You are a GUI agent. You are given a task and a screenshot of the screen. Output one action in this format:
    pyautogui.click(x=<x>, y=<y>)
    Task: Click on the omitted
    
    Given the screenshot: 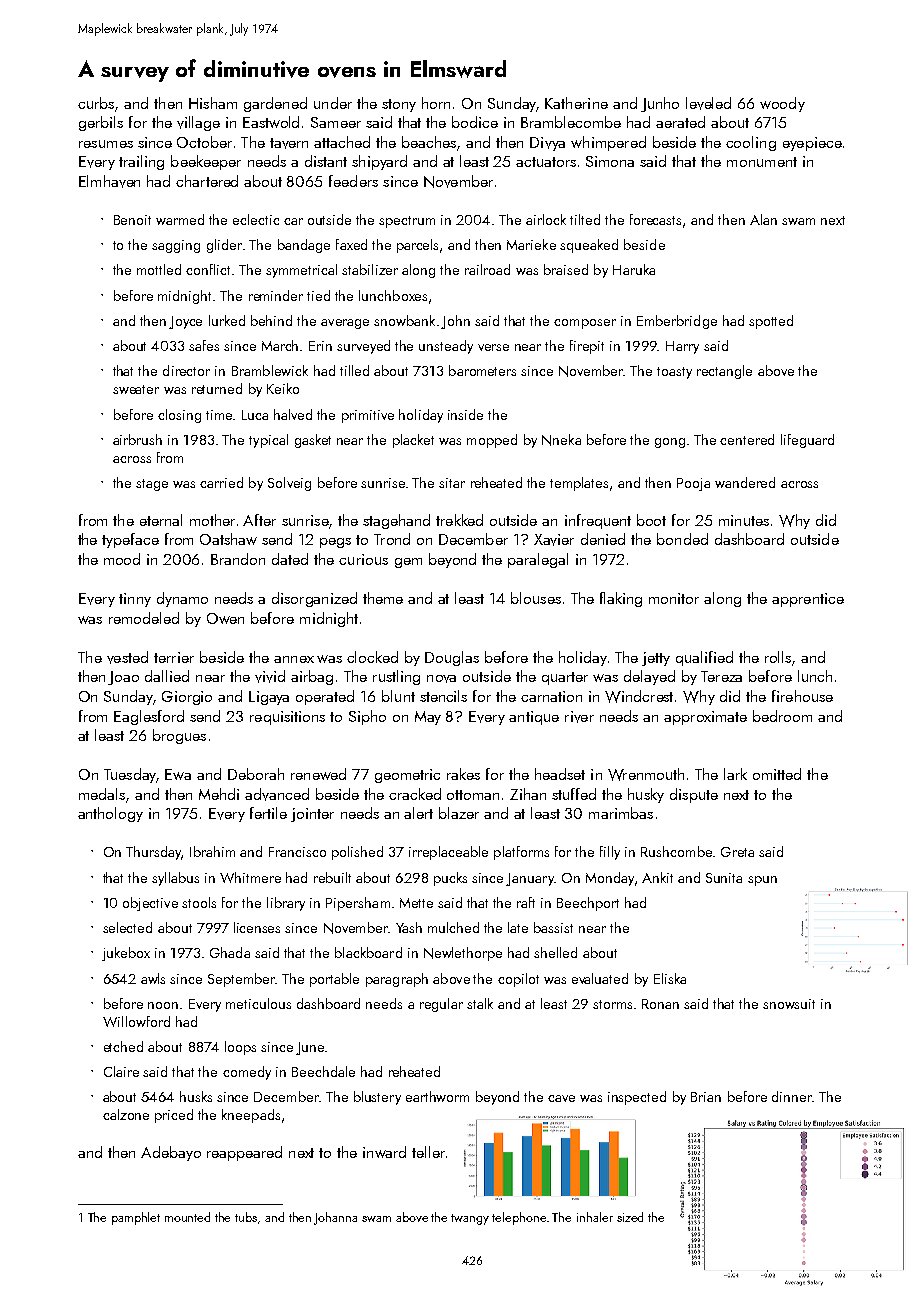 What is the action you would take?
    pyautogui.click(x=777, y=774)
